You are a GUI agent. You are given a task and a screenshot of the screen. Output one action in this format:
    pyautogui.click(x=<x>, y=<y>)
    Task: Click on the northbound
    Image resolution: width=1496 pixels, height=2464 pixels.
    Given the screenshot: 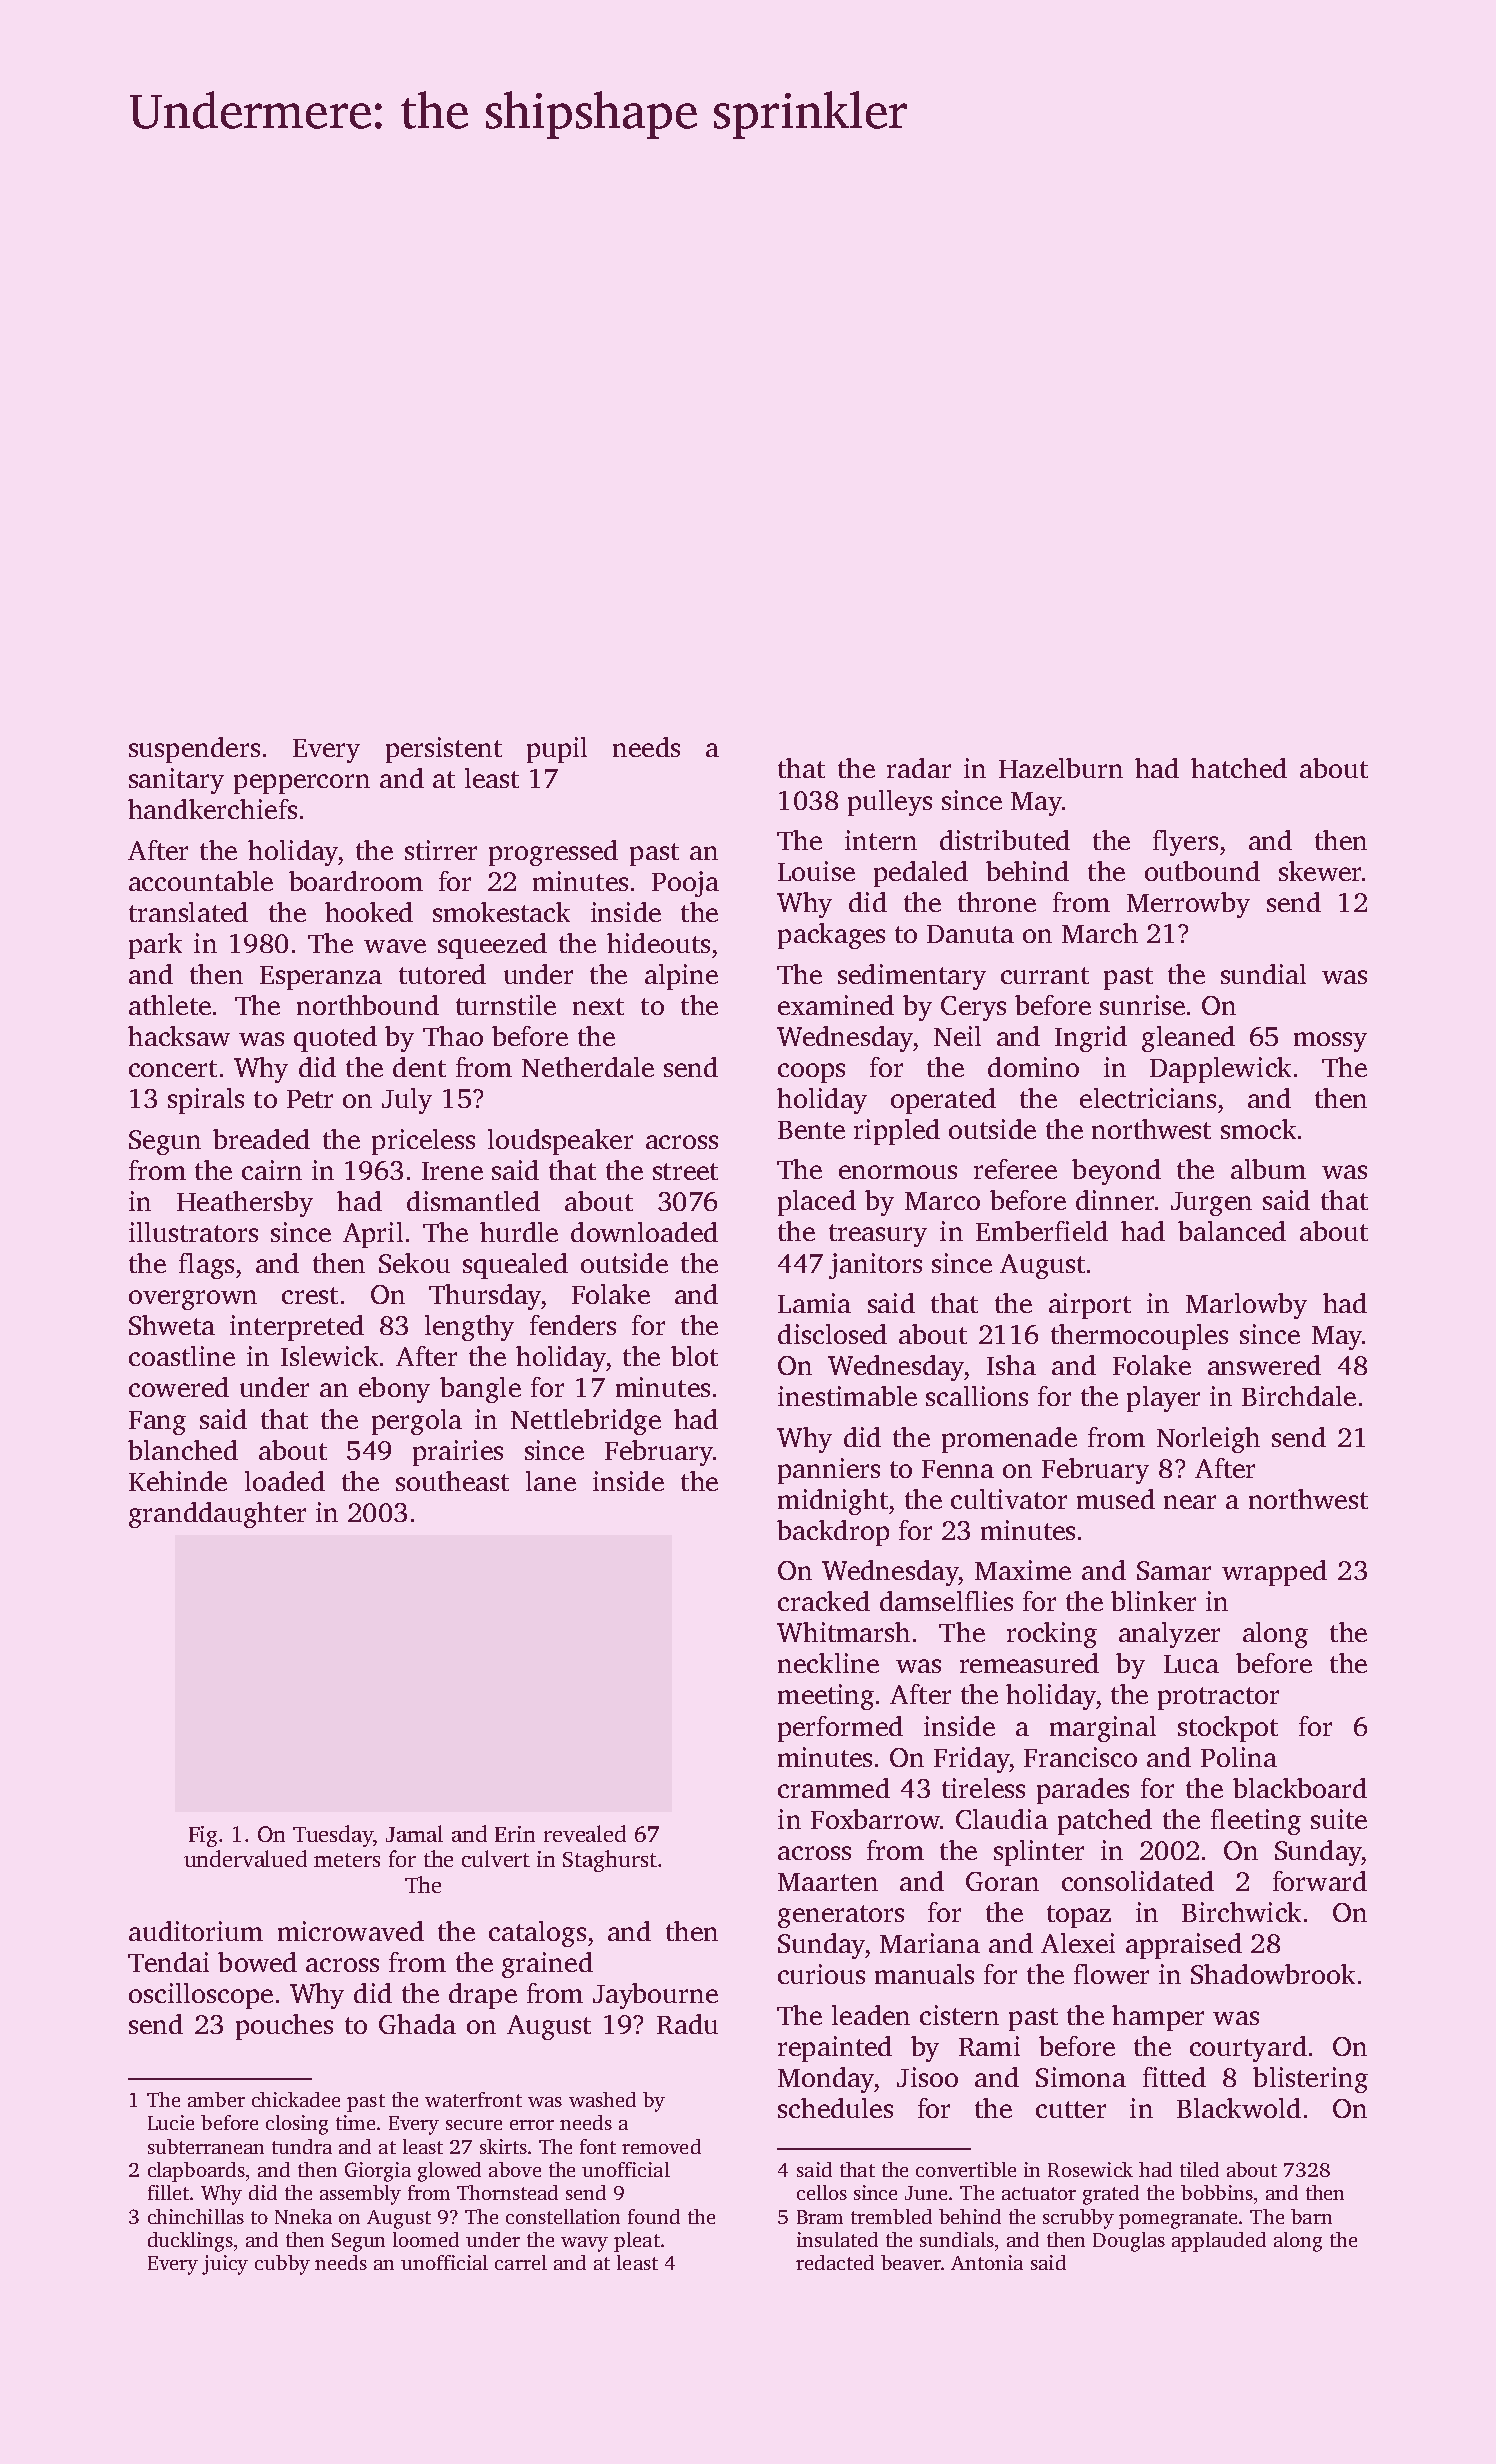 What is the action you would take?
    pyautogui.click(x=368, y=1005)
